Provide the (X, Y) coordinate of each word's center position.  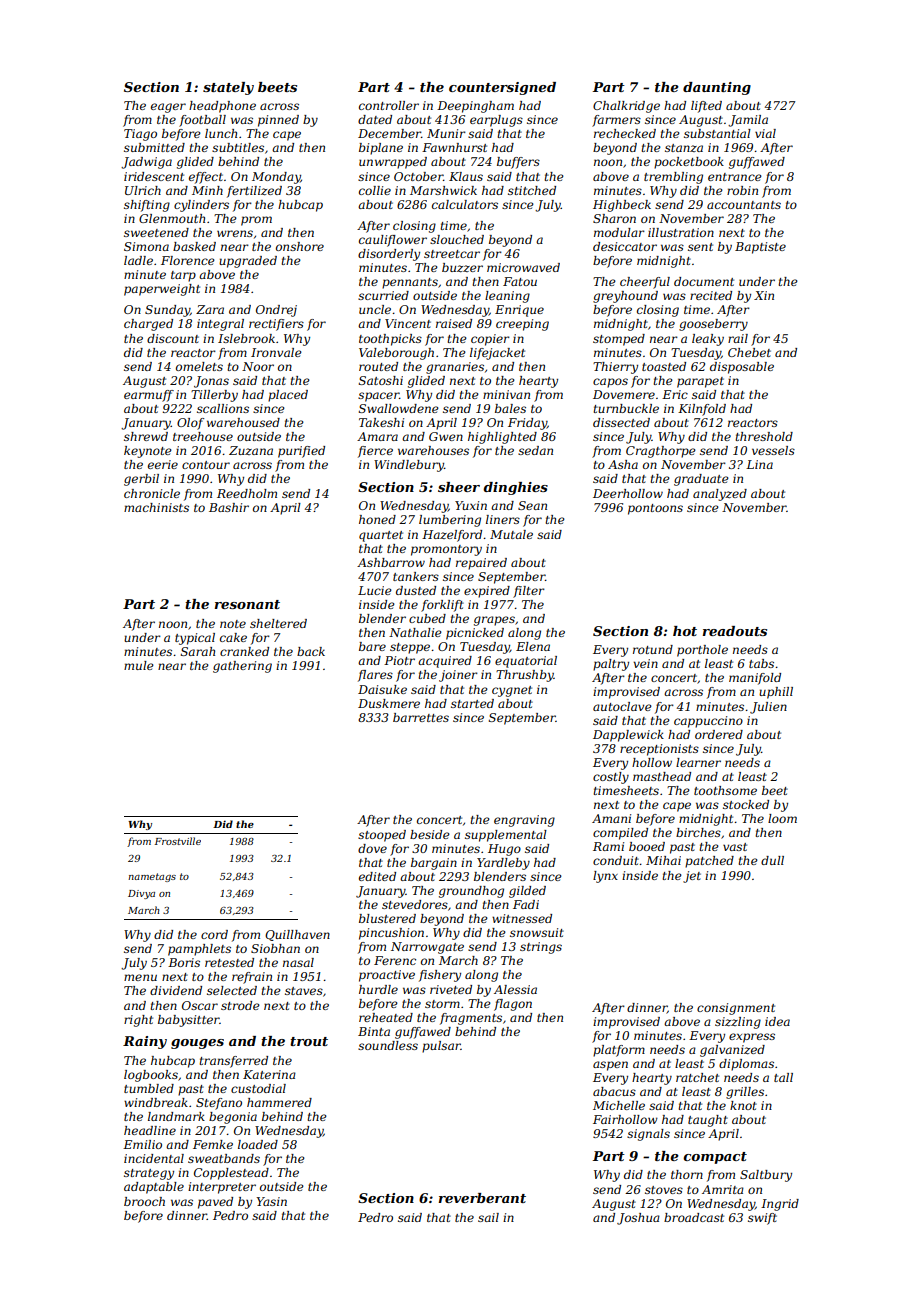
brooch (144, 1201)
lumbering (450, 521)
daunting (717, 88)
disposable (742, 368)
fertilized (254, 192)
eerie (163, 464)
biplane (381, 149)
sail (488, 1217)
